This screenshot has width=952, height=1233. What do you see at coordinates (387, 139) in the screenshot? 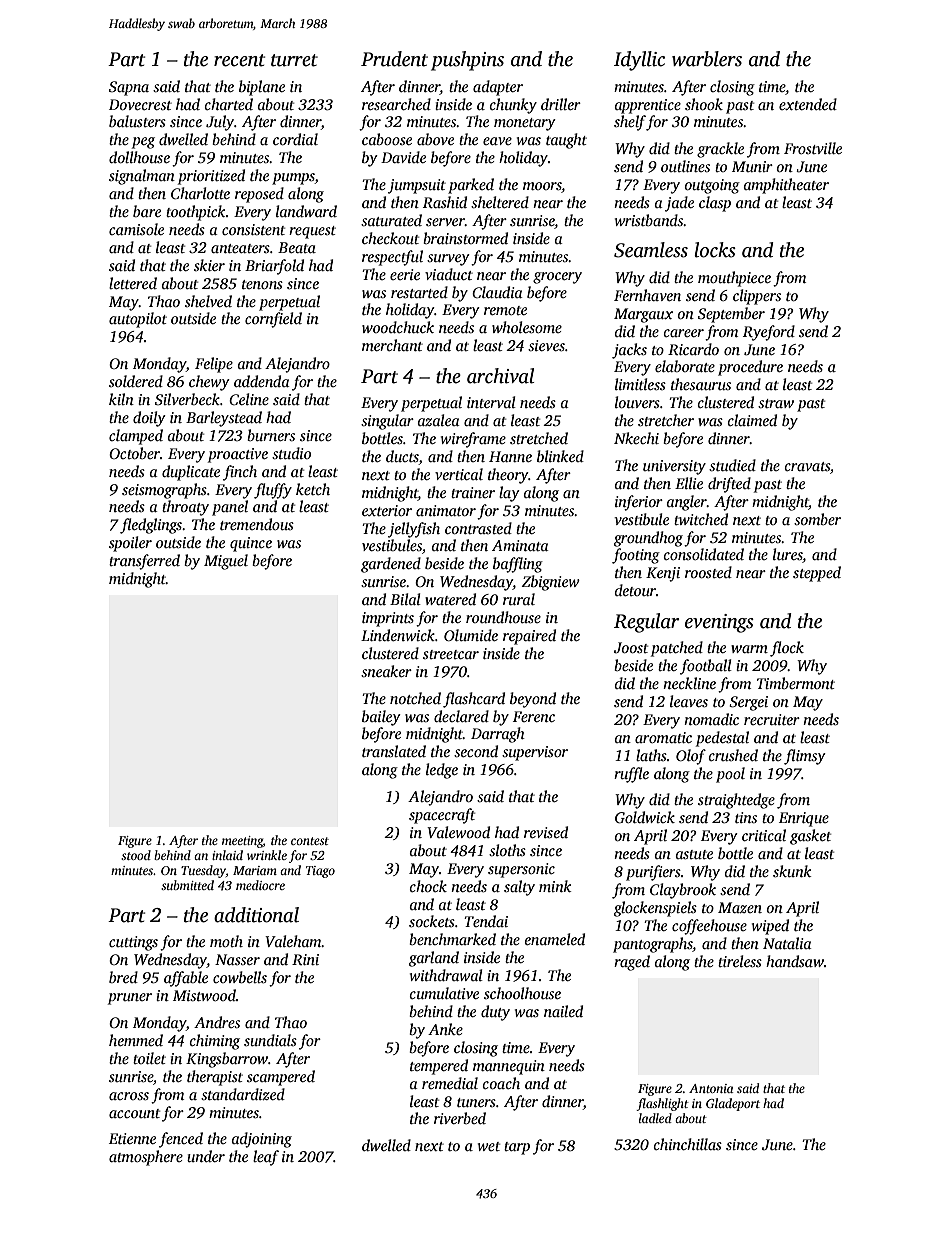
I see `caboose` at bounding box center [387, 139].
